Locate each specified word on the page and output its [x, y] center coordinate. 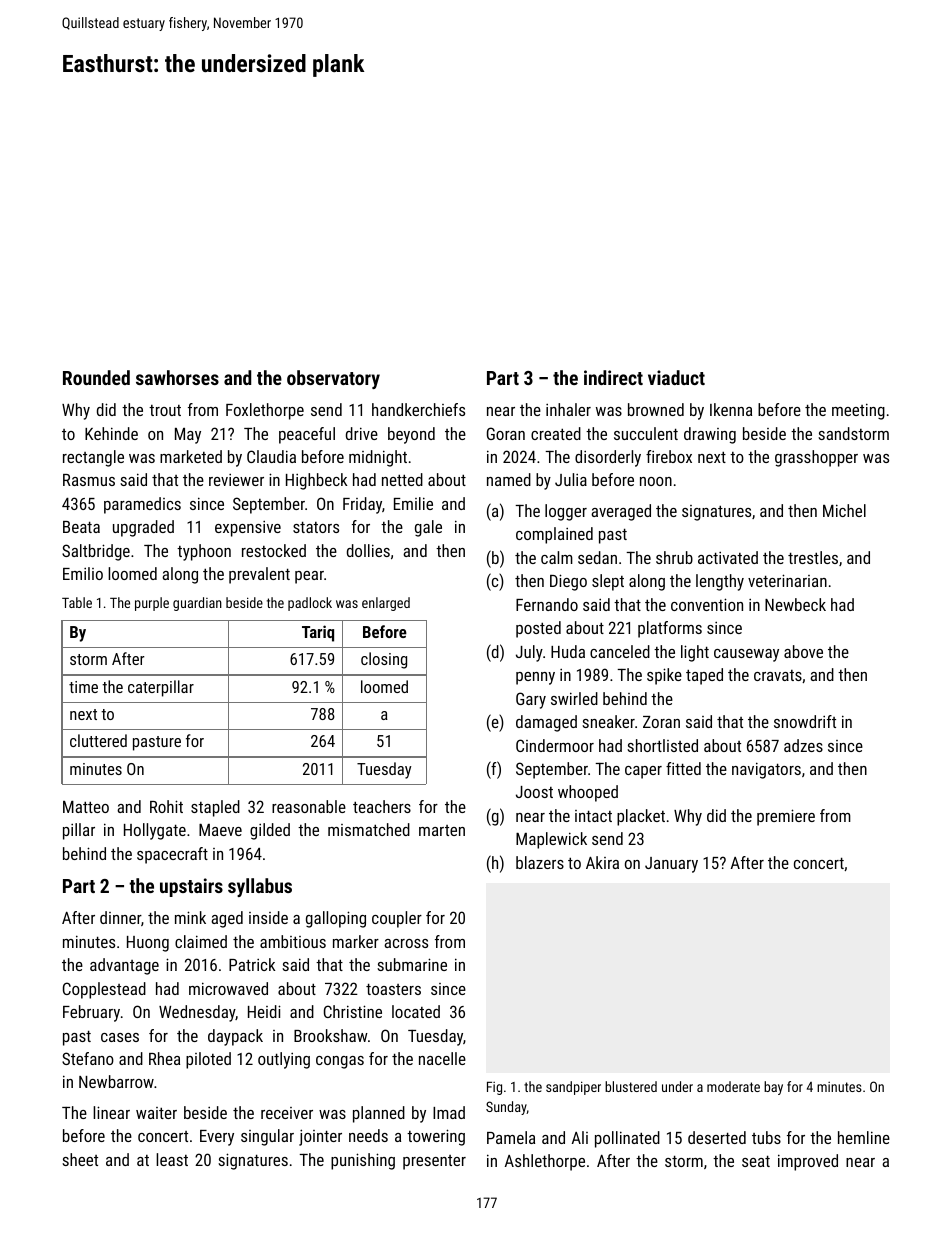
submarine [412, 964]
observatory [333, 379]
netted [402, 479]
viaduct [676, 377]
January [671, 865]
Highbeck [316, 481]
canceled [620, 651]
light [695, 653]
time [83, 687]
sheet [80, 1159]
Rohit [166, 806]
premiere [786, 817]
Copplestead [104, 990]
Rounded [96, 377]
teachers [382, 806]
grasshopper [816, 458]
